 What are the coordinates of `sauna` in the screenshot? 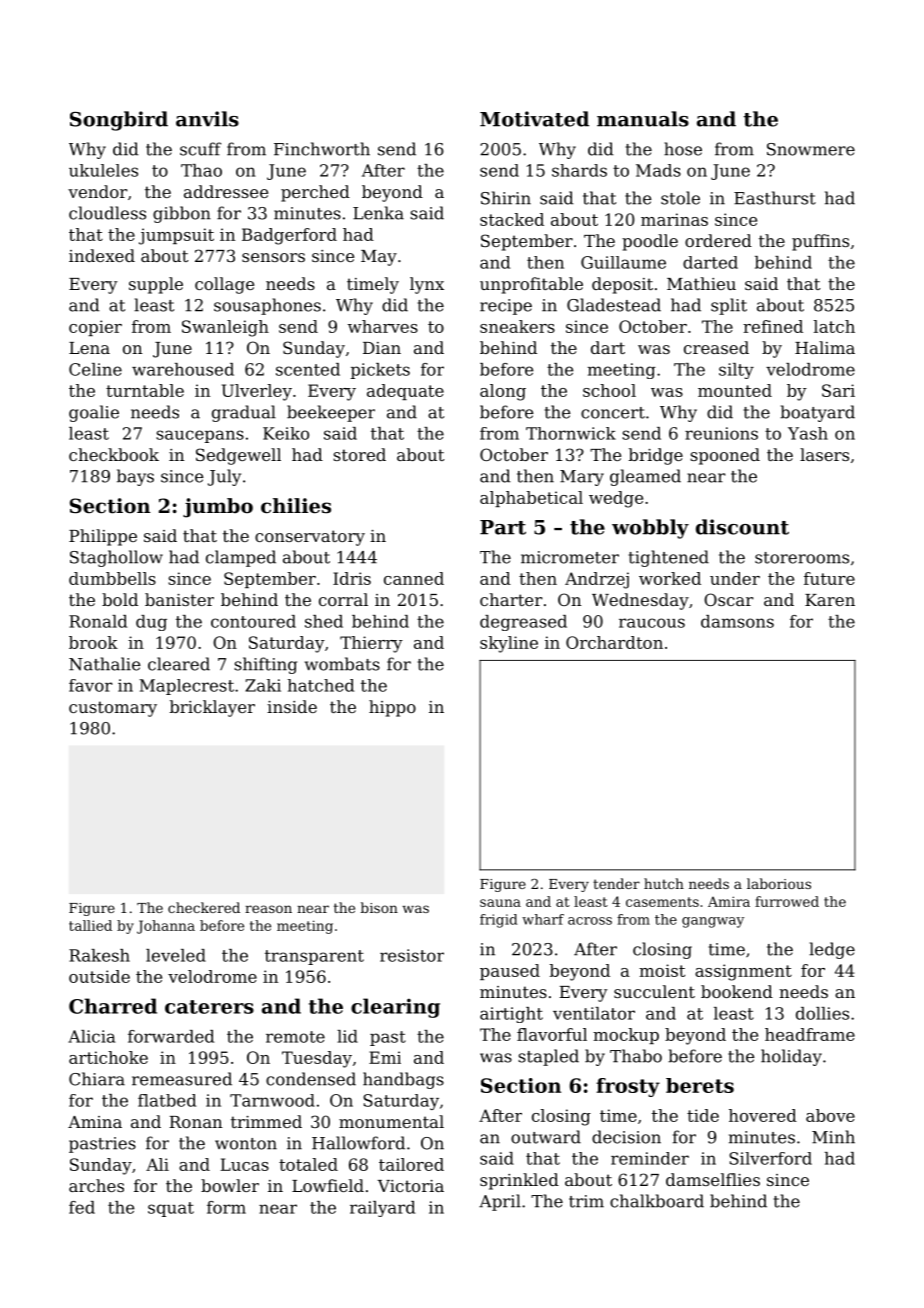 It's located at (500, 903).
